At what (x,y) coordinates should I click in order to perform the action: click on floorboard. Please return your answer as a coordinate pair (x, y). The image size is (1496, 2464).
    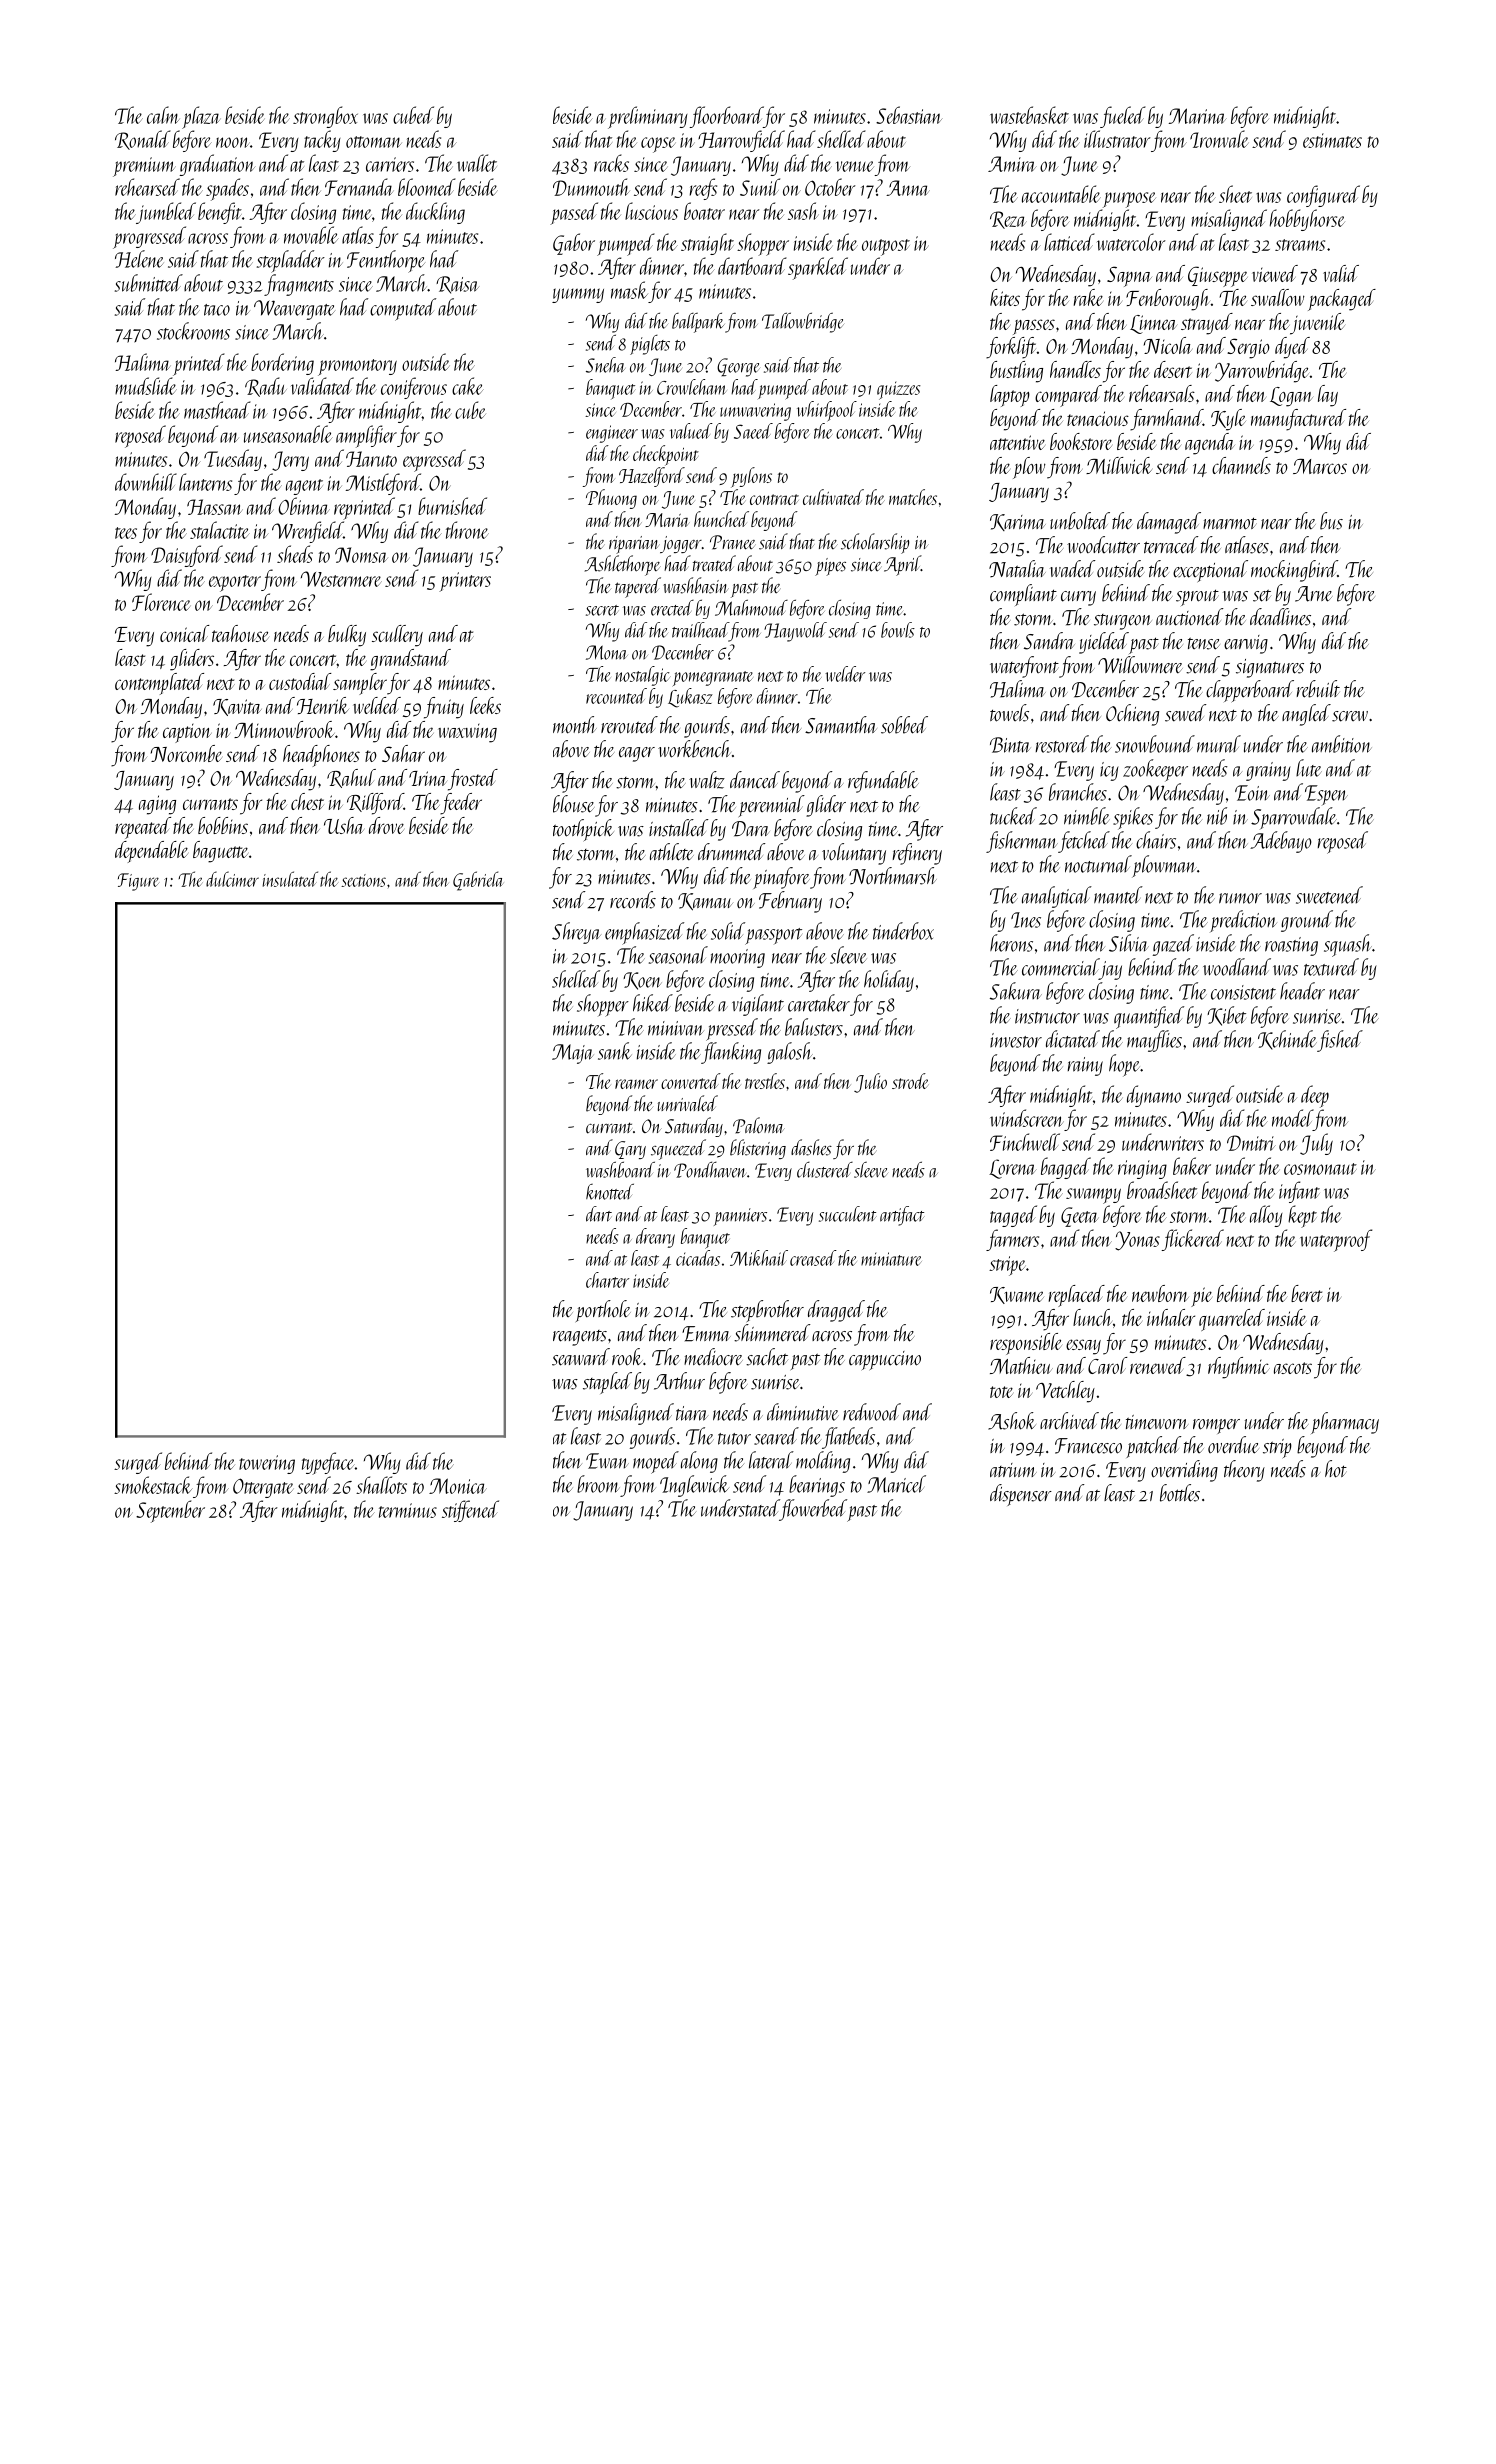
    Looking at the image, I should click on (726, 117).
